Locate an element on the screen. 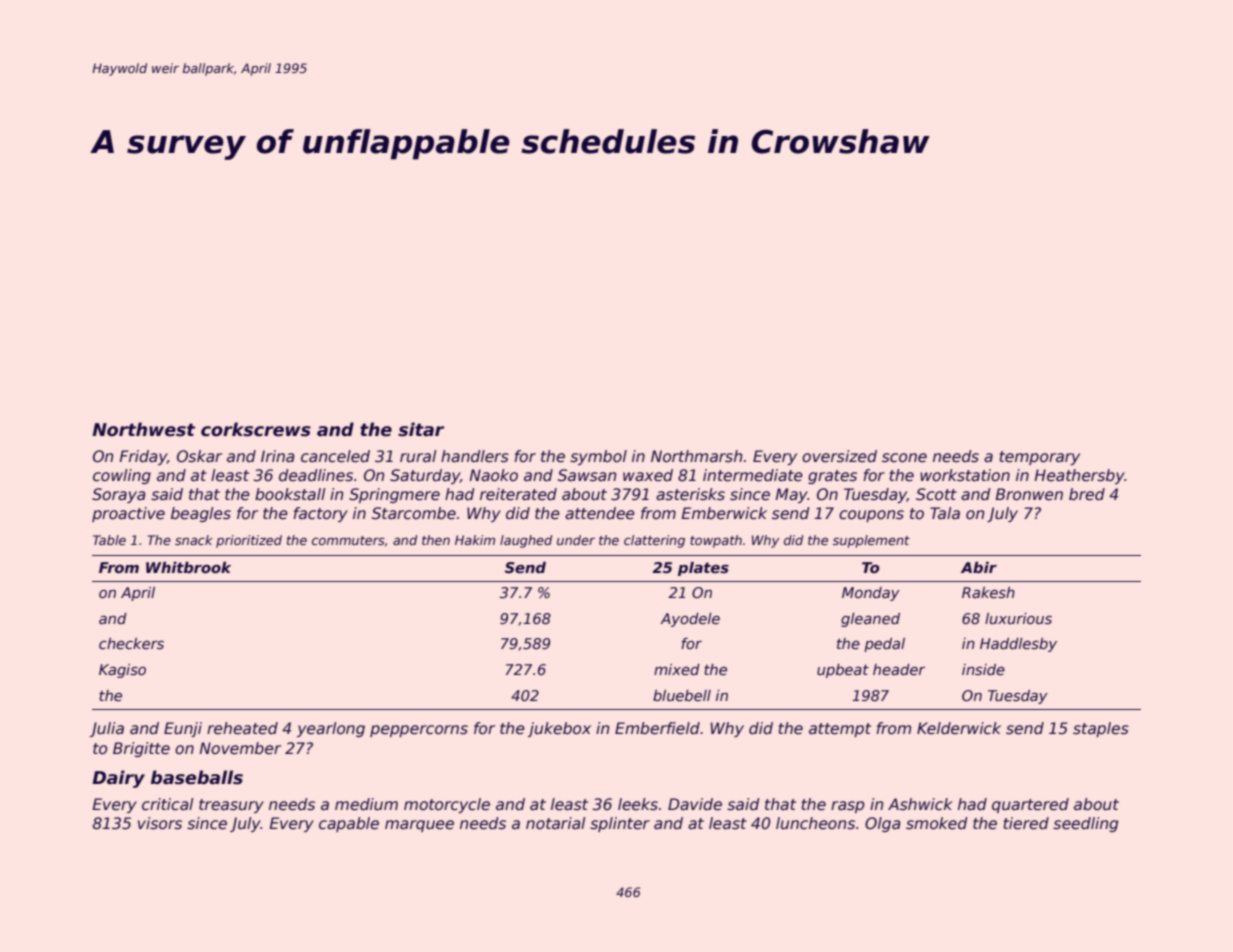 Image resolution: width=1233 pixels, height=952 pixels. staples is located at coordinates (1101, 729).
